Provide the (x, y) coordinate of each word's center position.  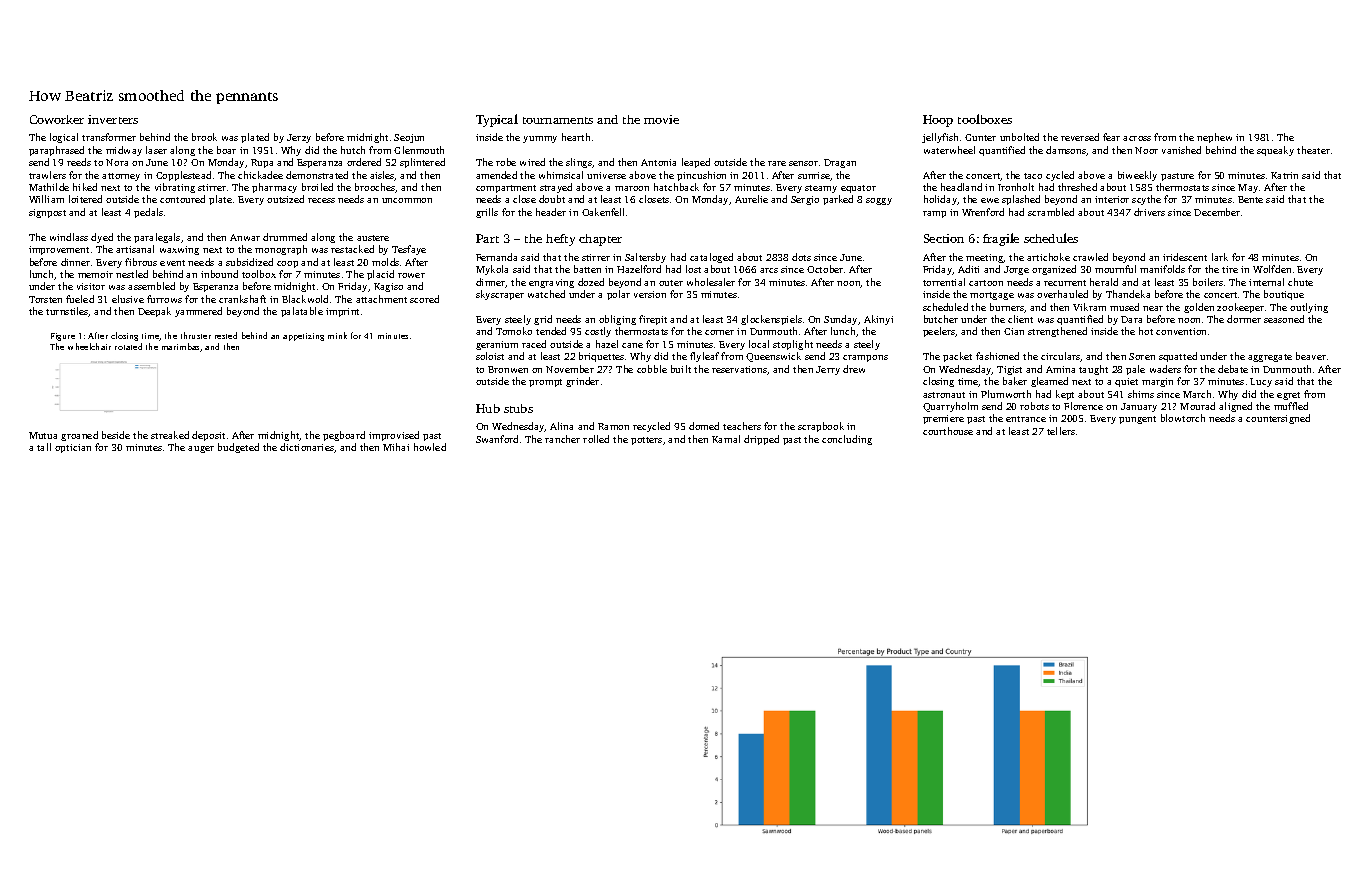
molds (385, 262)
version (650, 294)
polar (618, 295)
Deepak (154, 312)
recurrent (1065, 283)
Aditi (968, 269)
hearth (576, 137)
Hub (488, 408)
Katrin (1284, 175)
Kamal (726, 439)
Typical (497, 120)
